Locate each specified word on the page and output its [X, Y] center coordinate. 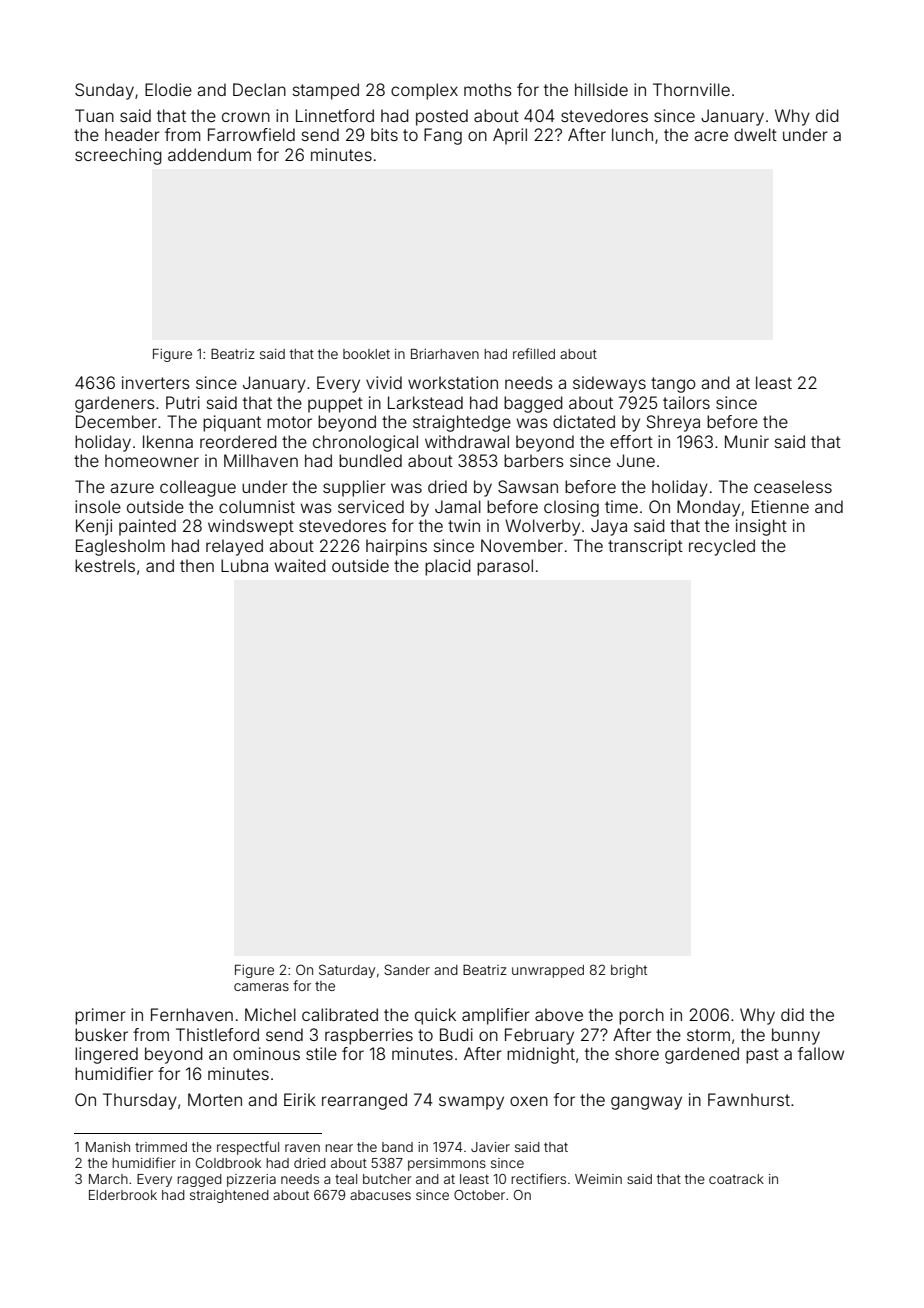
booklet [366, 354]
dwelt [755, 134]
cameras [261, 987]
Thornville [691, 89]
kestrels [105, 565]
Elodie [168, 89]
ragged [199, 1180]
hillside [601, 89]
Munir [747, 441]
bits [384, 134]
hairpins [396, 547]
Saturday [347, 971]
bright [629, 971]
